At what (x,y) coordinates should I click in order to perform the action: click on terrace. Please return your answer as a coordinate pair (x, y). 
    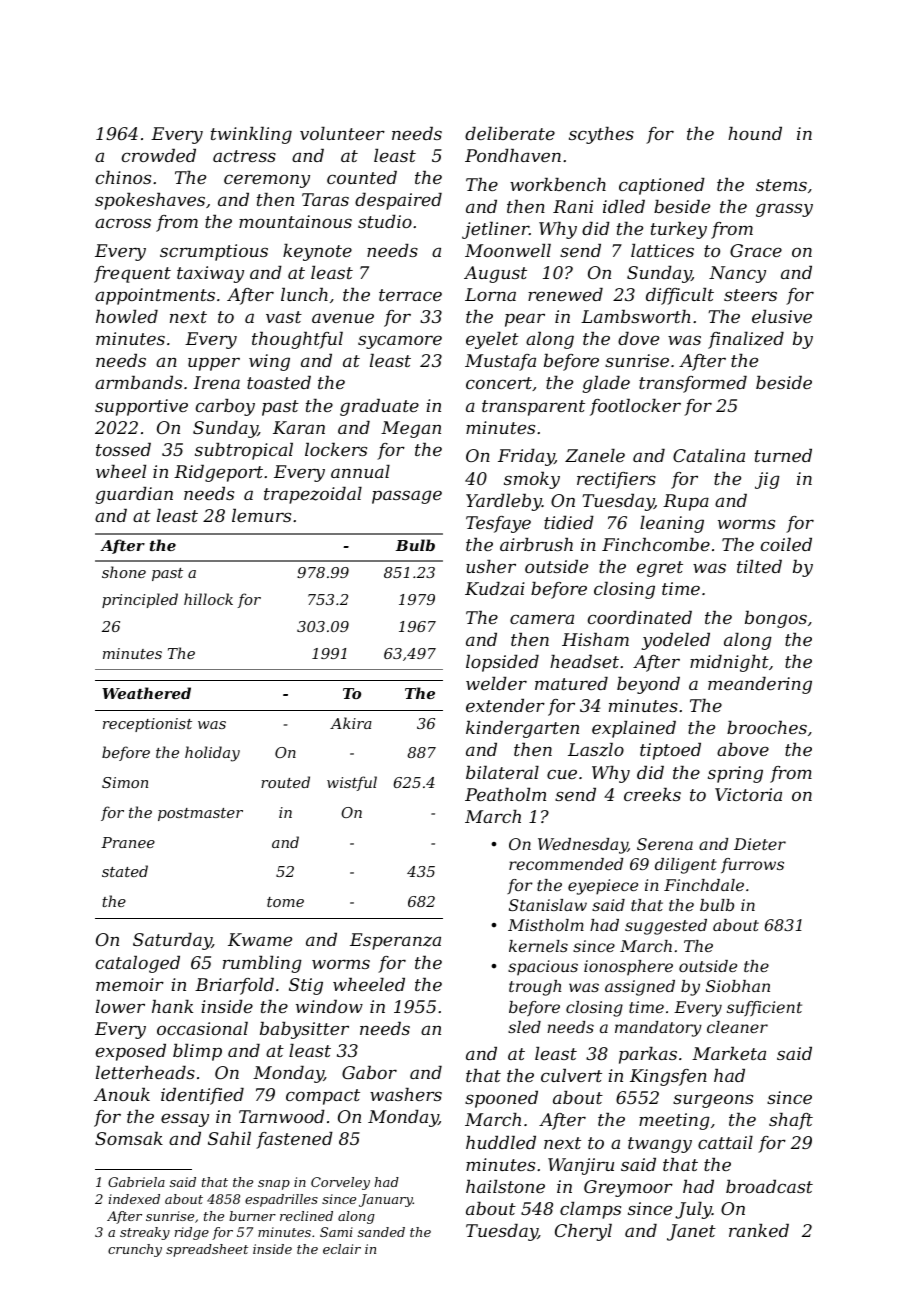
    Looking at the image, I should click on (410, 295).
